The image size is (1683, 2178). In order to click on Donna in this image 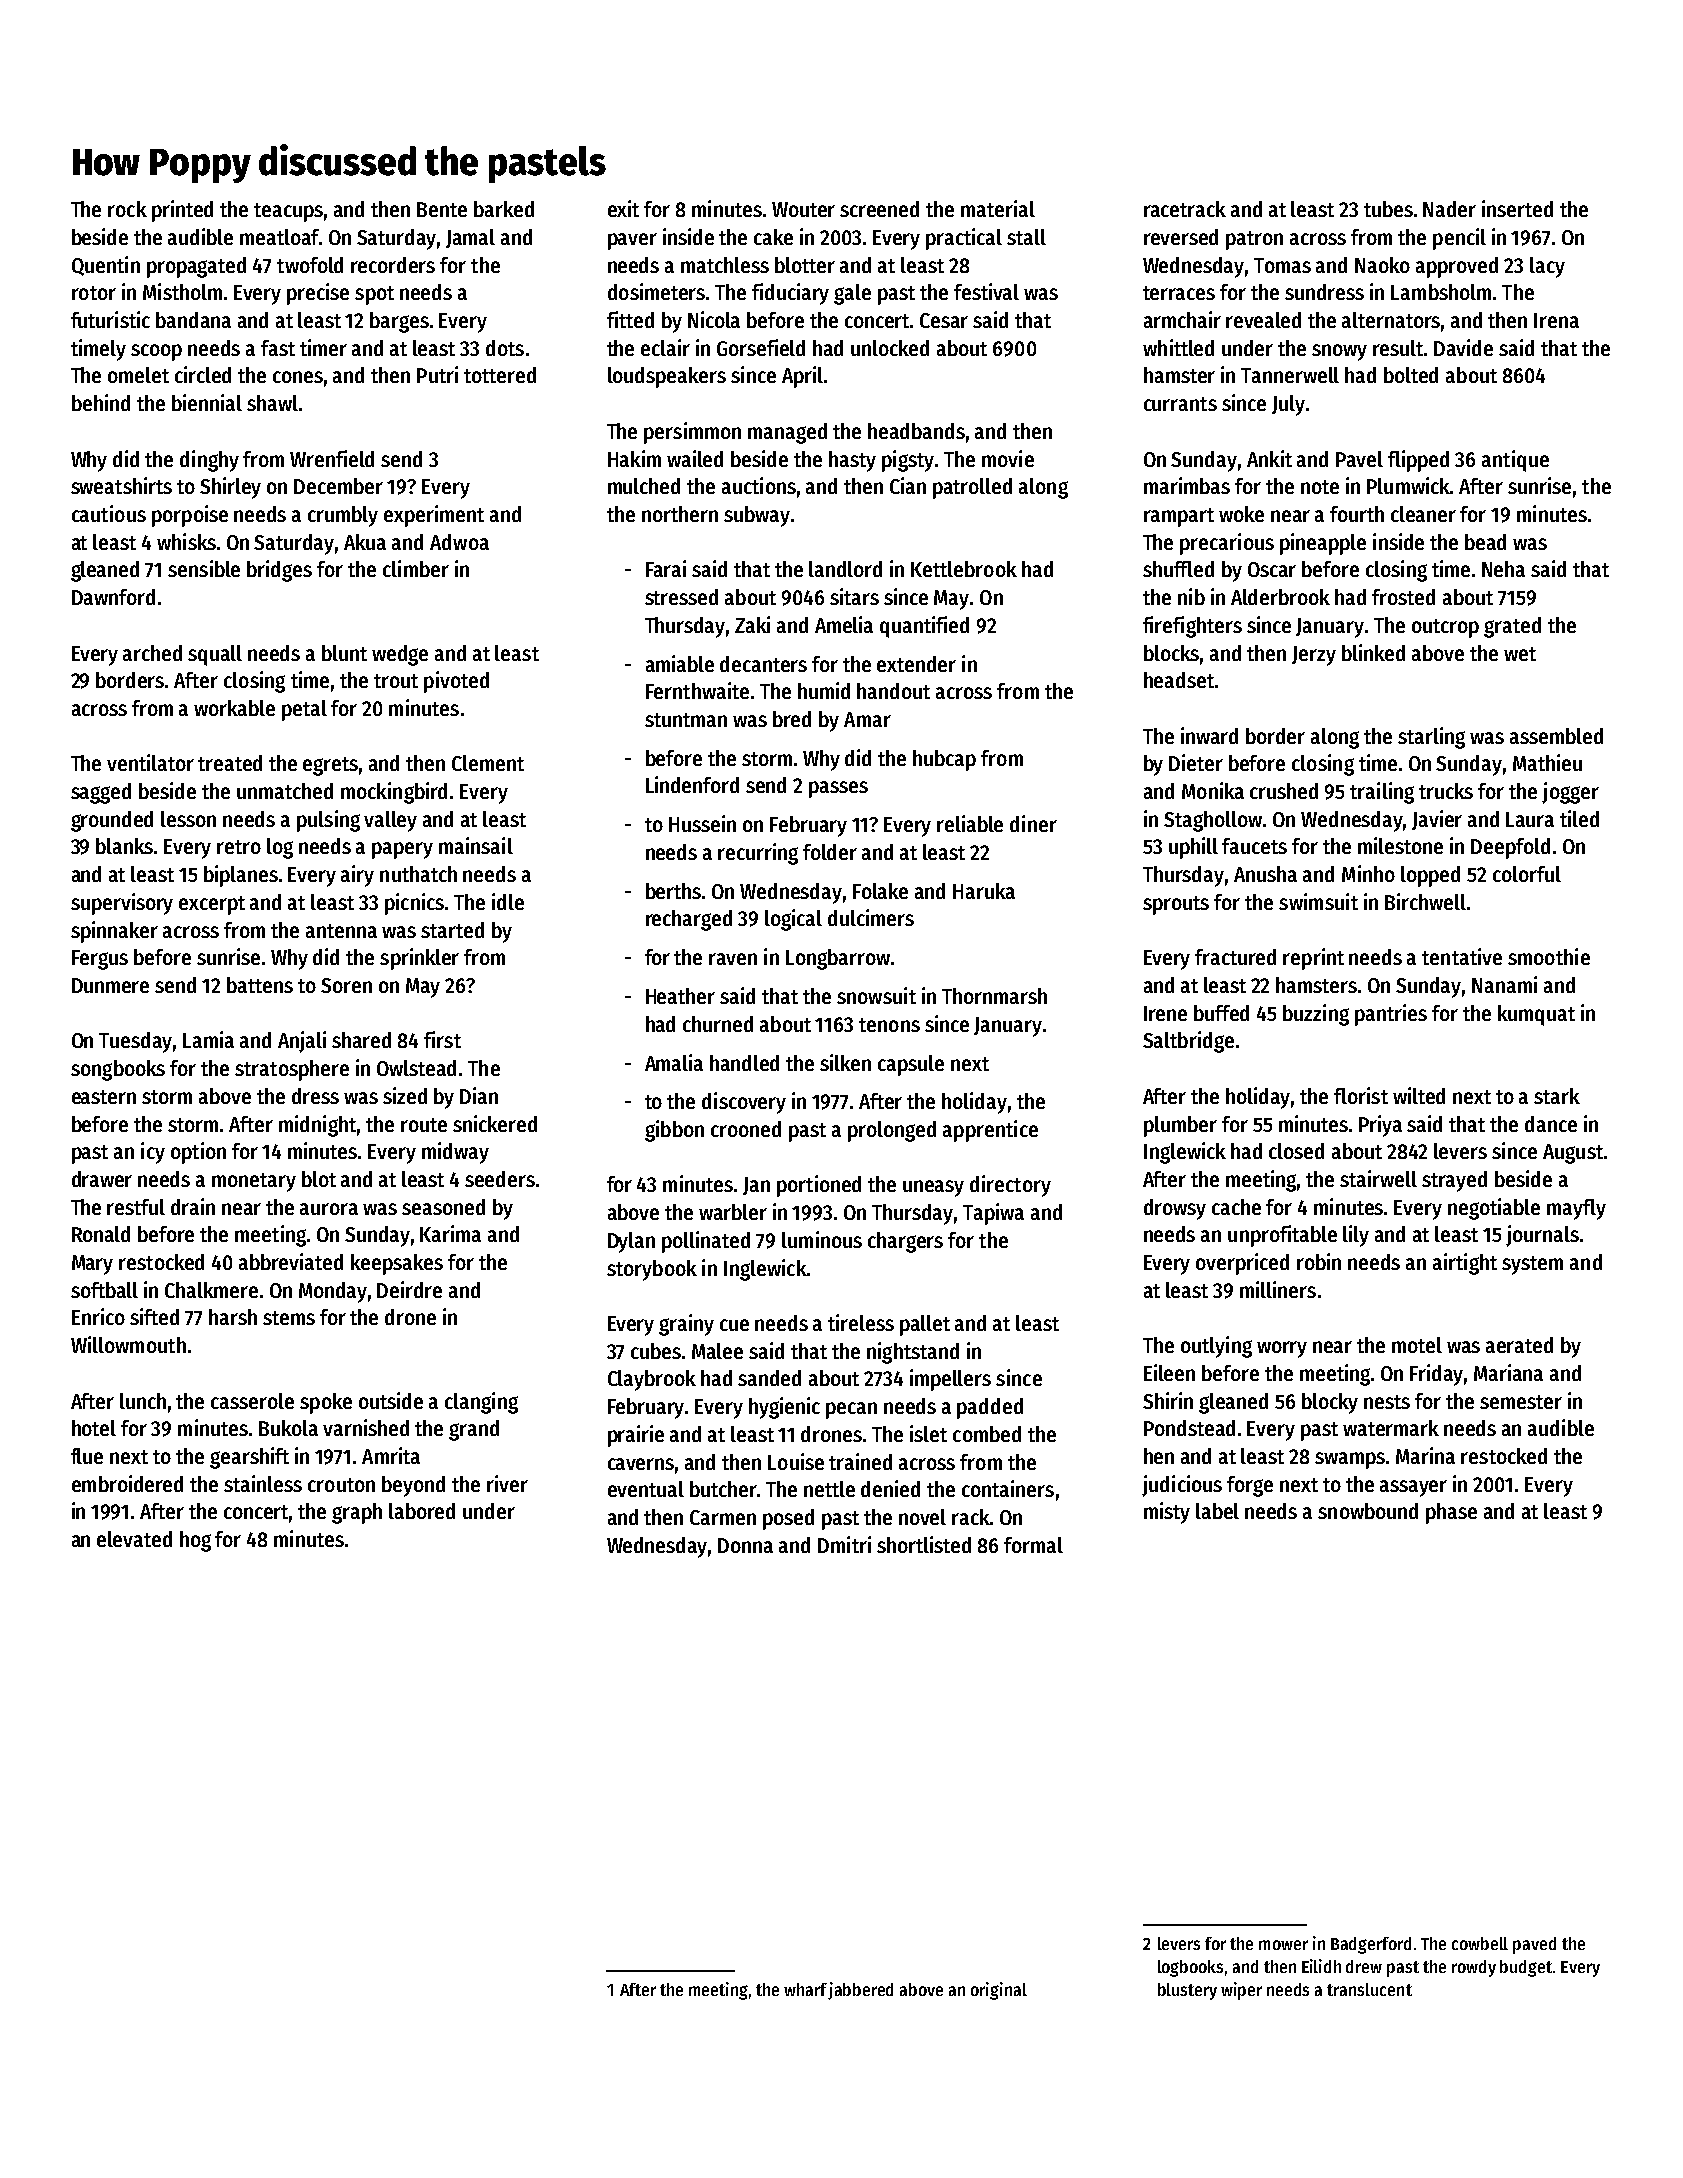, I will do `click(745, 1545)`.
